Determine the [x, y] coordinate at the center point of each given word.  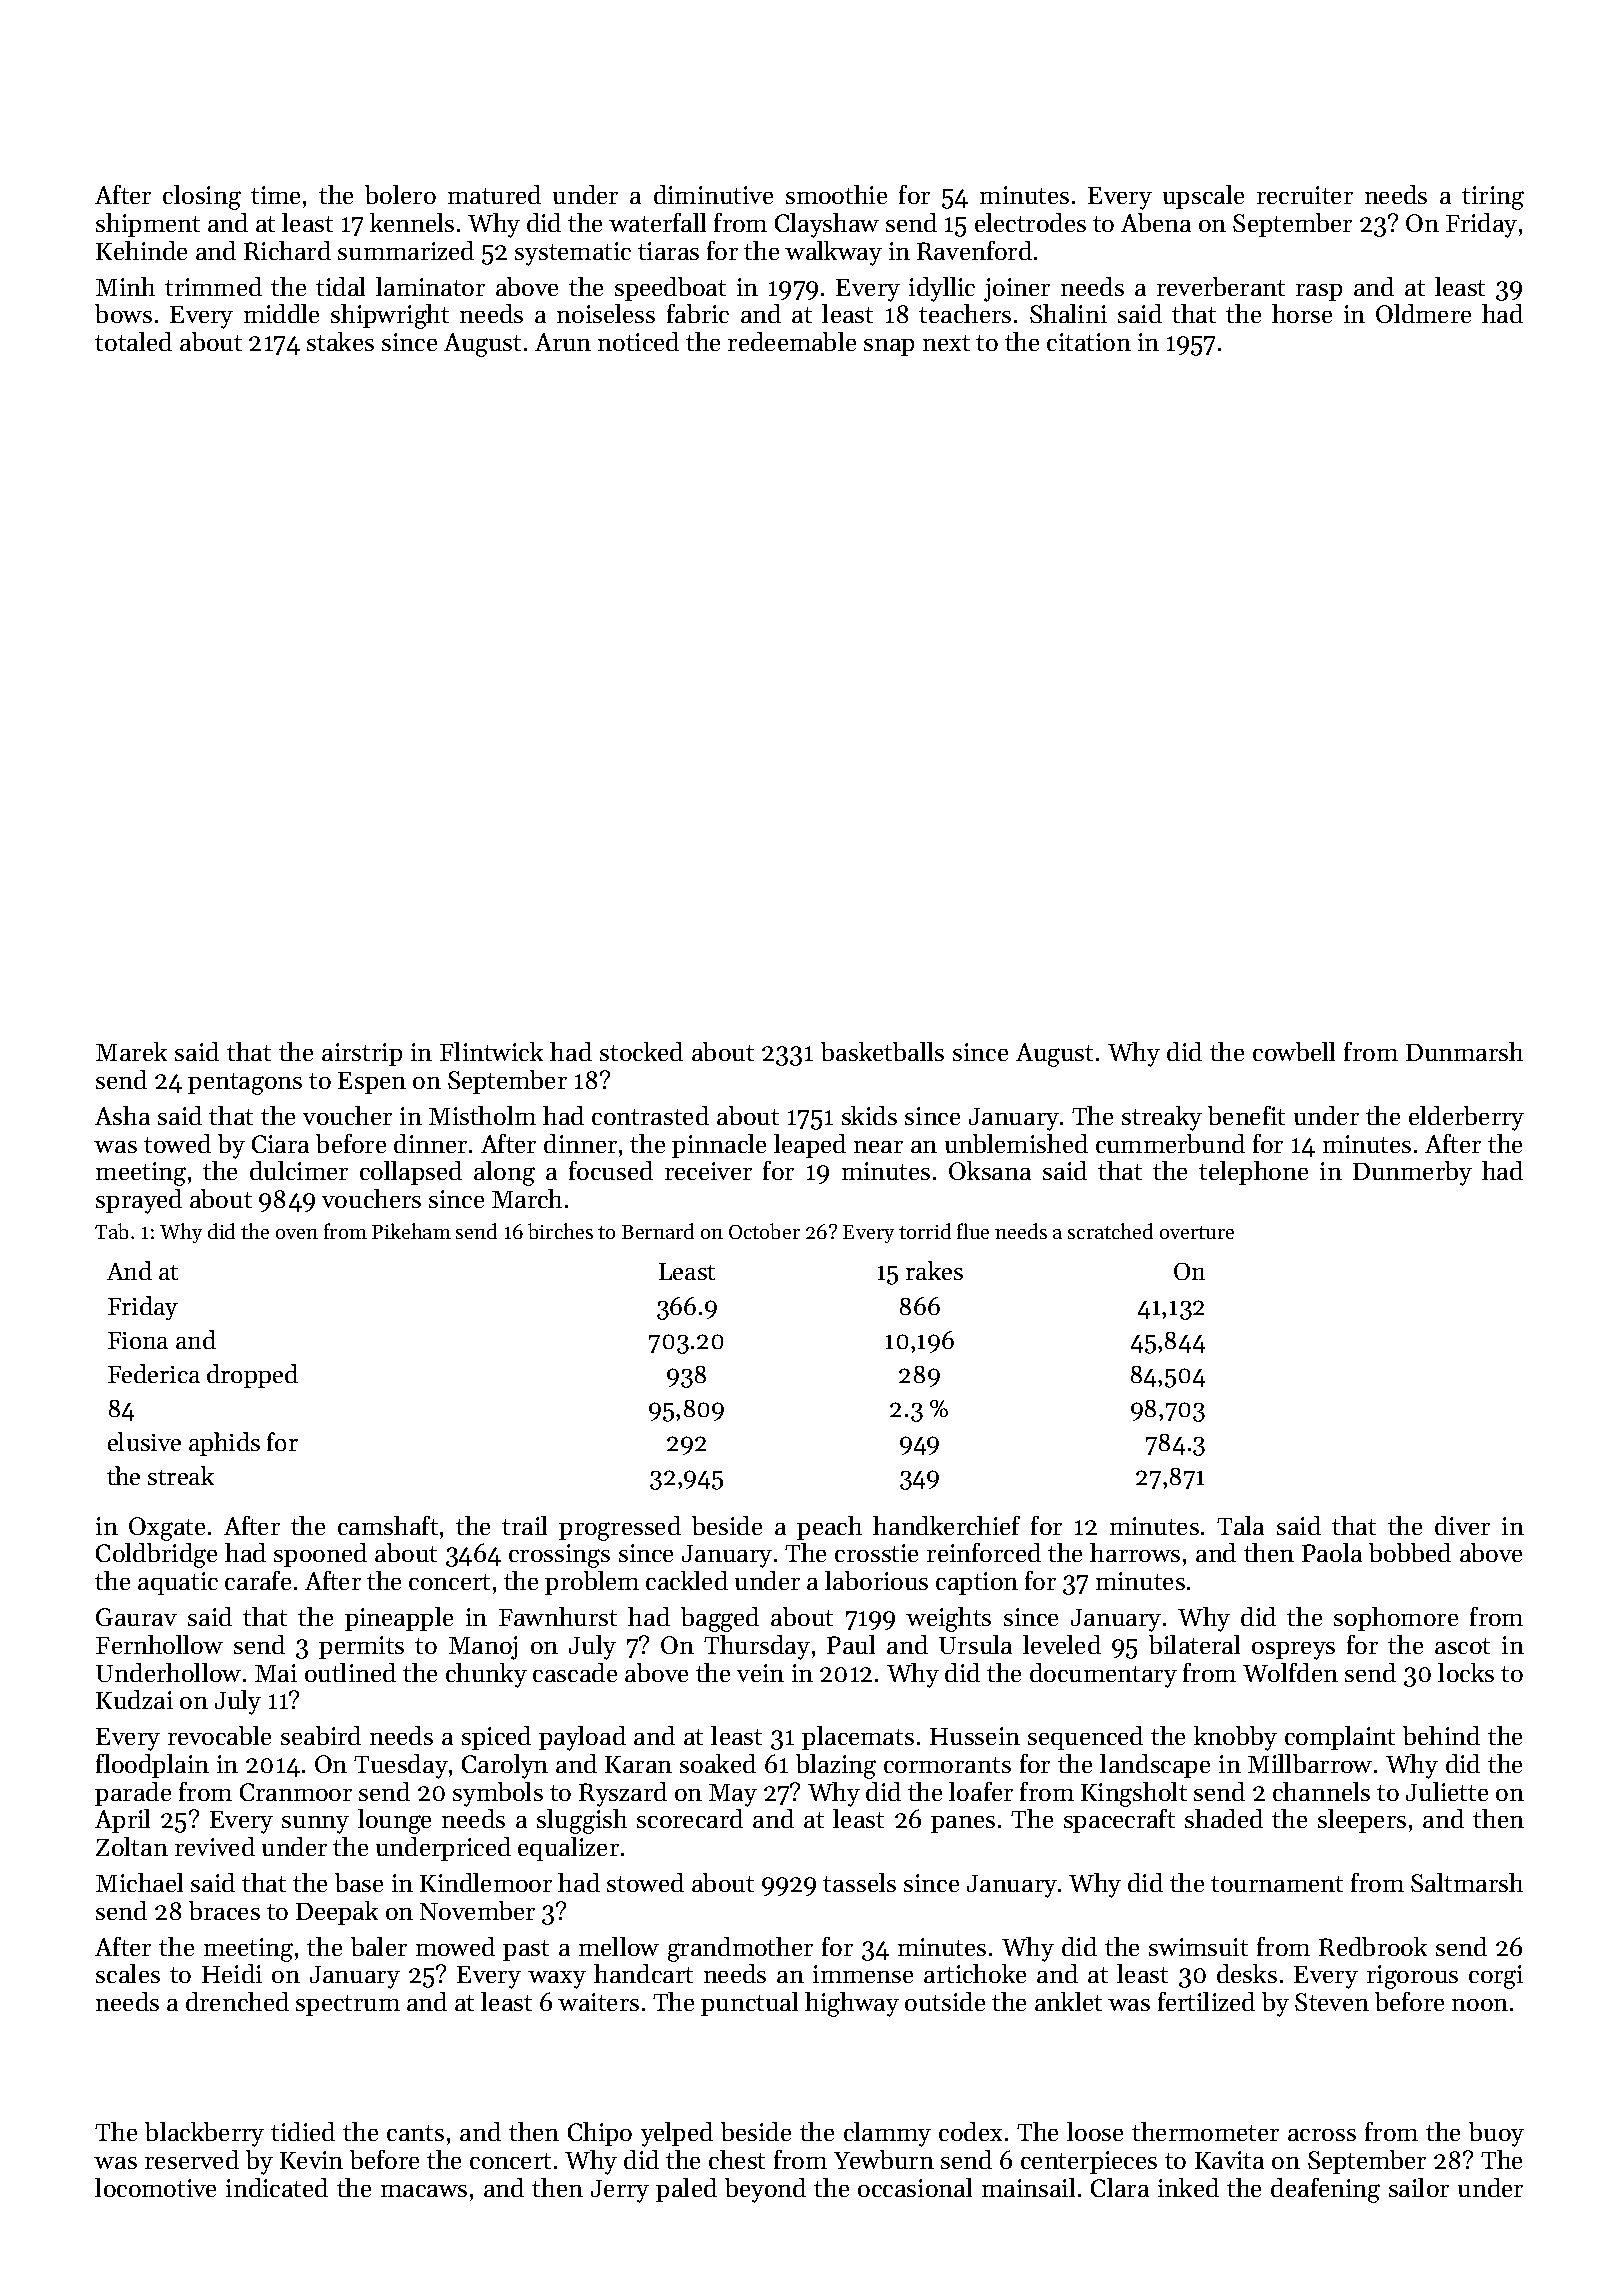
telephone [1253, 1173]
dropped [252, 1376]
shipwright [390, 316]
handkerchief [946, 1525]
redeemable [792, 341]
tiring [1493, 198]
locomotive [155, 2187]
